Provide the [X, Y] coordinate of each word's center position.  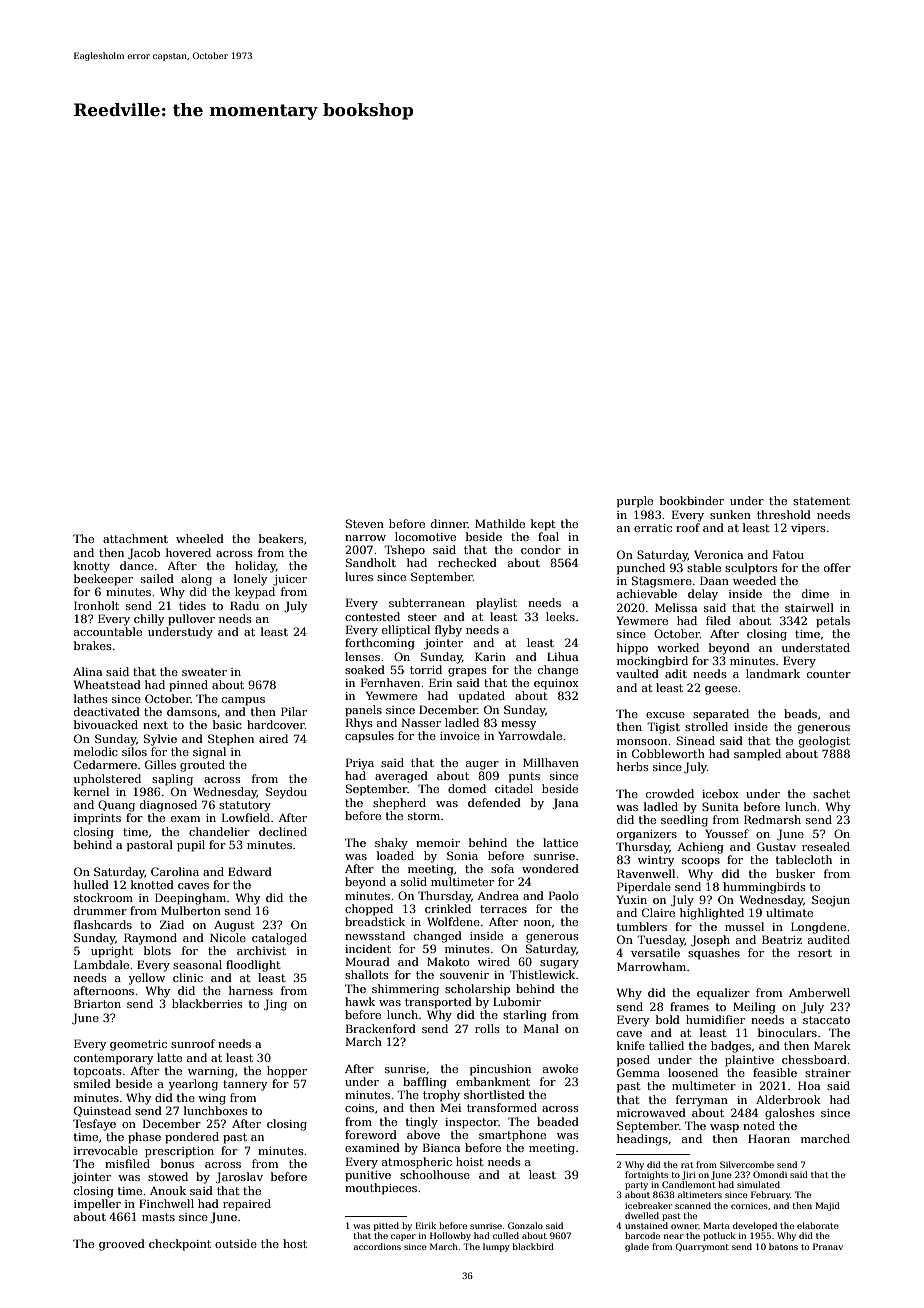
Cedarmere [105, 764]
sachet [831, 793]
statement [821, 501]
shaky [391, 844]
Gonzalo [525, 1225]
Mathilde [500, 523]
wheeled [200, 538]
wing [212, 1099]
